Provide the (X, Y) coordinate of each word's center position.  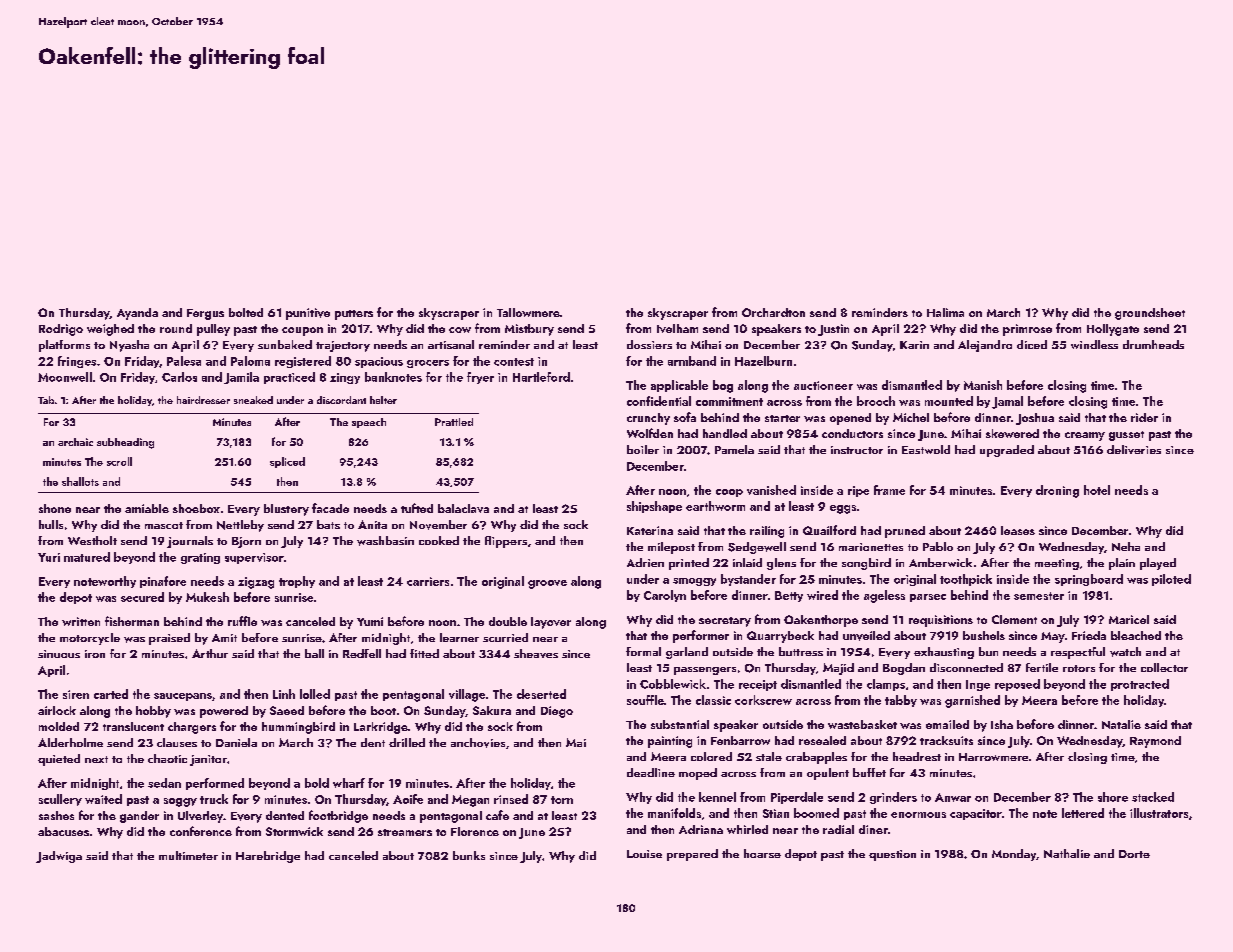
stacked (1153, 797)
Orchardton (773, 312)
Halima (945, 312)
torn (562, 800)
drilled (407, 742)
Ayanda (137, 314)
